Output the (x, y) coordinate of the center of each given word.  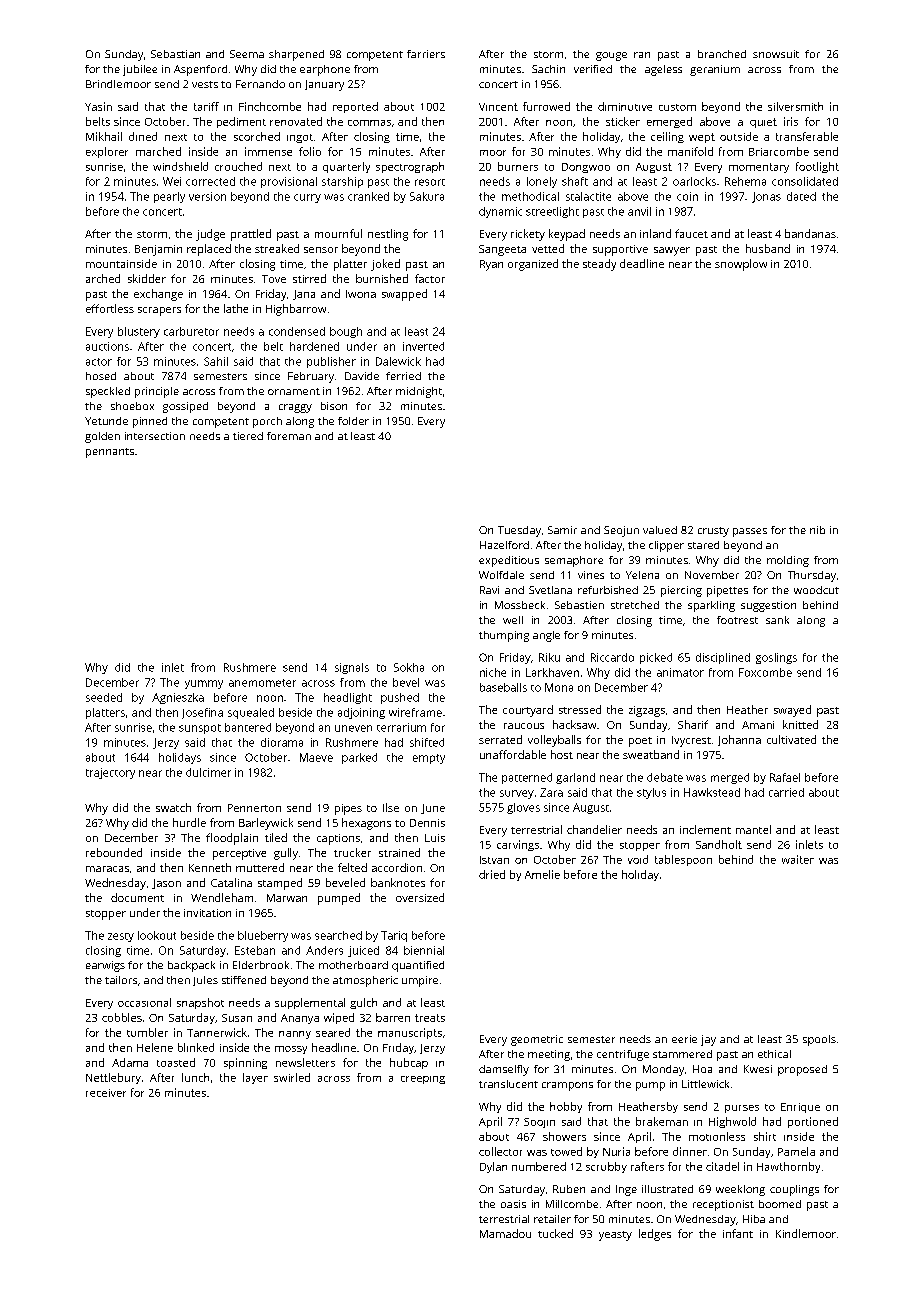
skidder (147, 278)
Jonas (766, 197)
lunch (195, 1077)
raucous (524, 726)
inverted (423, 346)
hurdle (189, 822)
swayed (792, 711)
